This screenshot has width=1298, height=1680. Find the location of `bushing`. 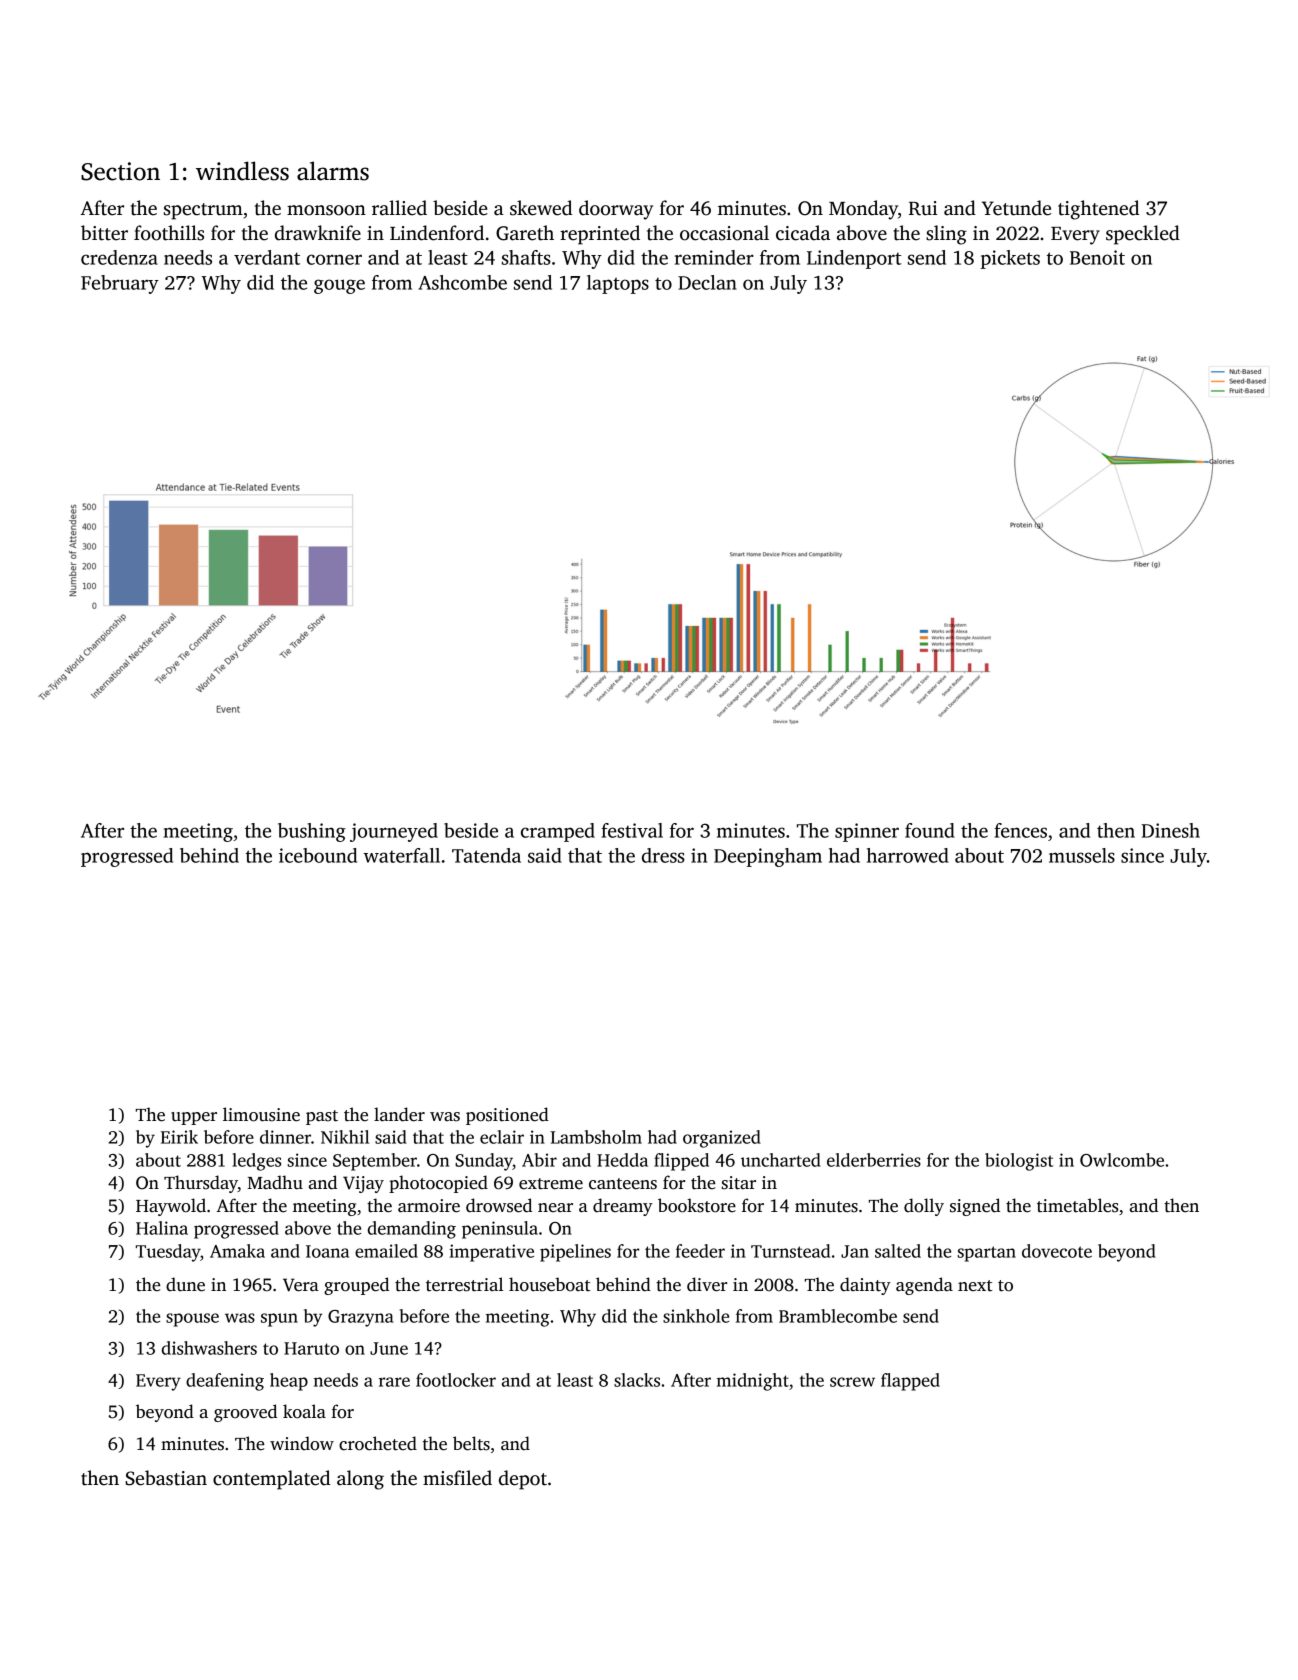

bushing is located at coordinates (312, 832).
